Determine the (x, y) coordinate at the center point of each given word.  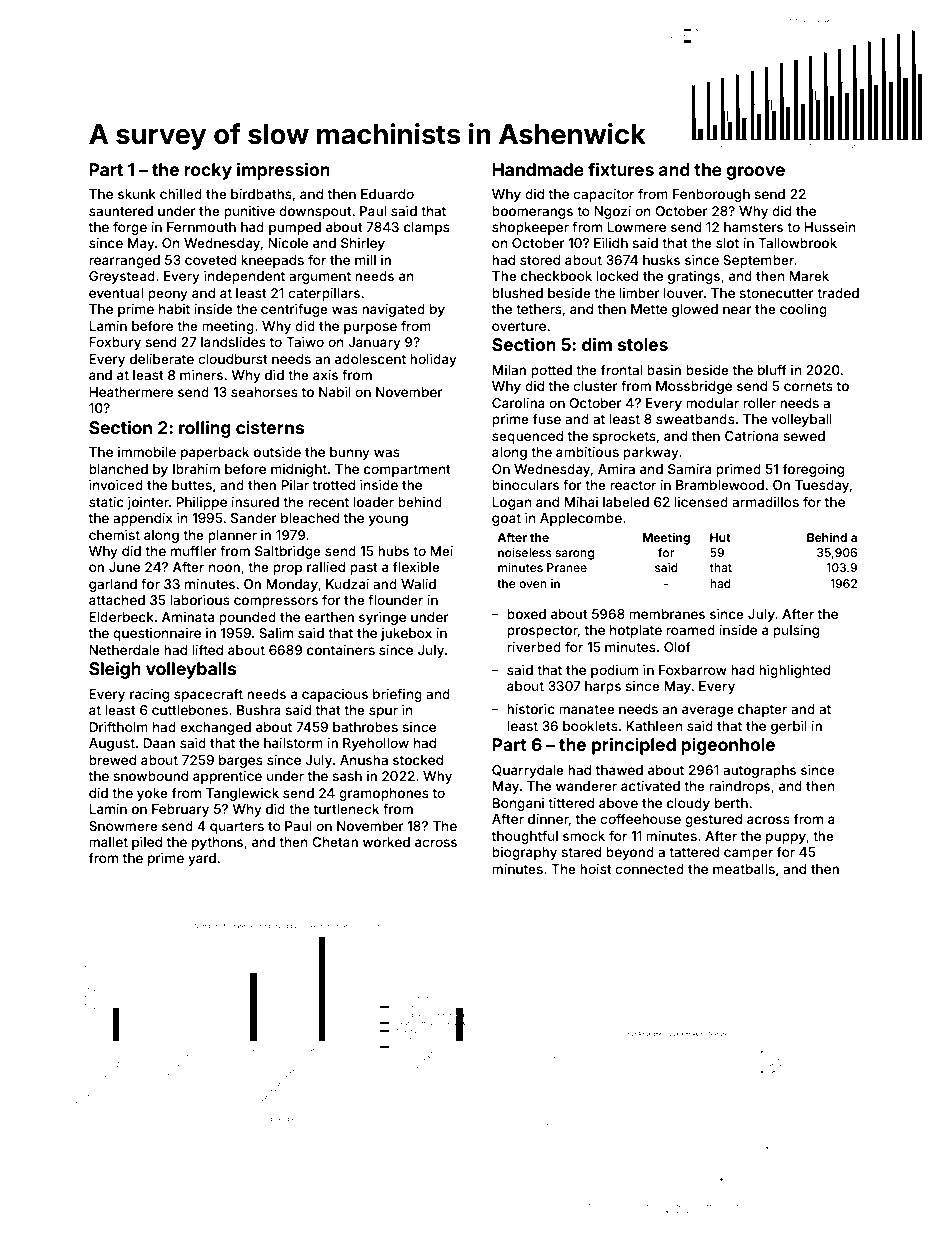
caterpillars (324, 294)
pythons (217, 843)
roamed (690, 630)
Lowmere (636, 227)
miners (201, 375)
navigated (393, 310)
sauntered (121, 211)
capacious (335, 695)
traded (838, 293)
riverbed (534, 647)
